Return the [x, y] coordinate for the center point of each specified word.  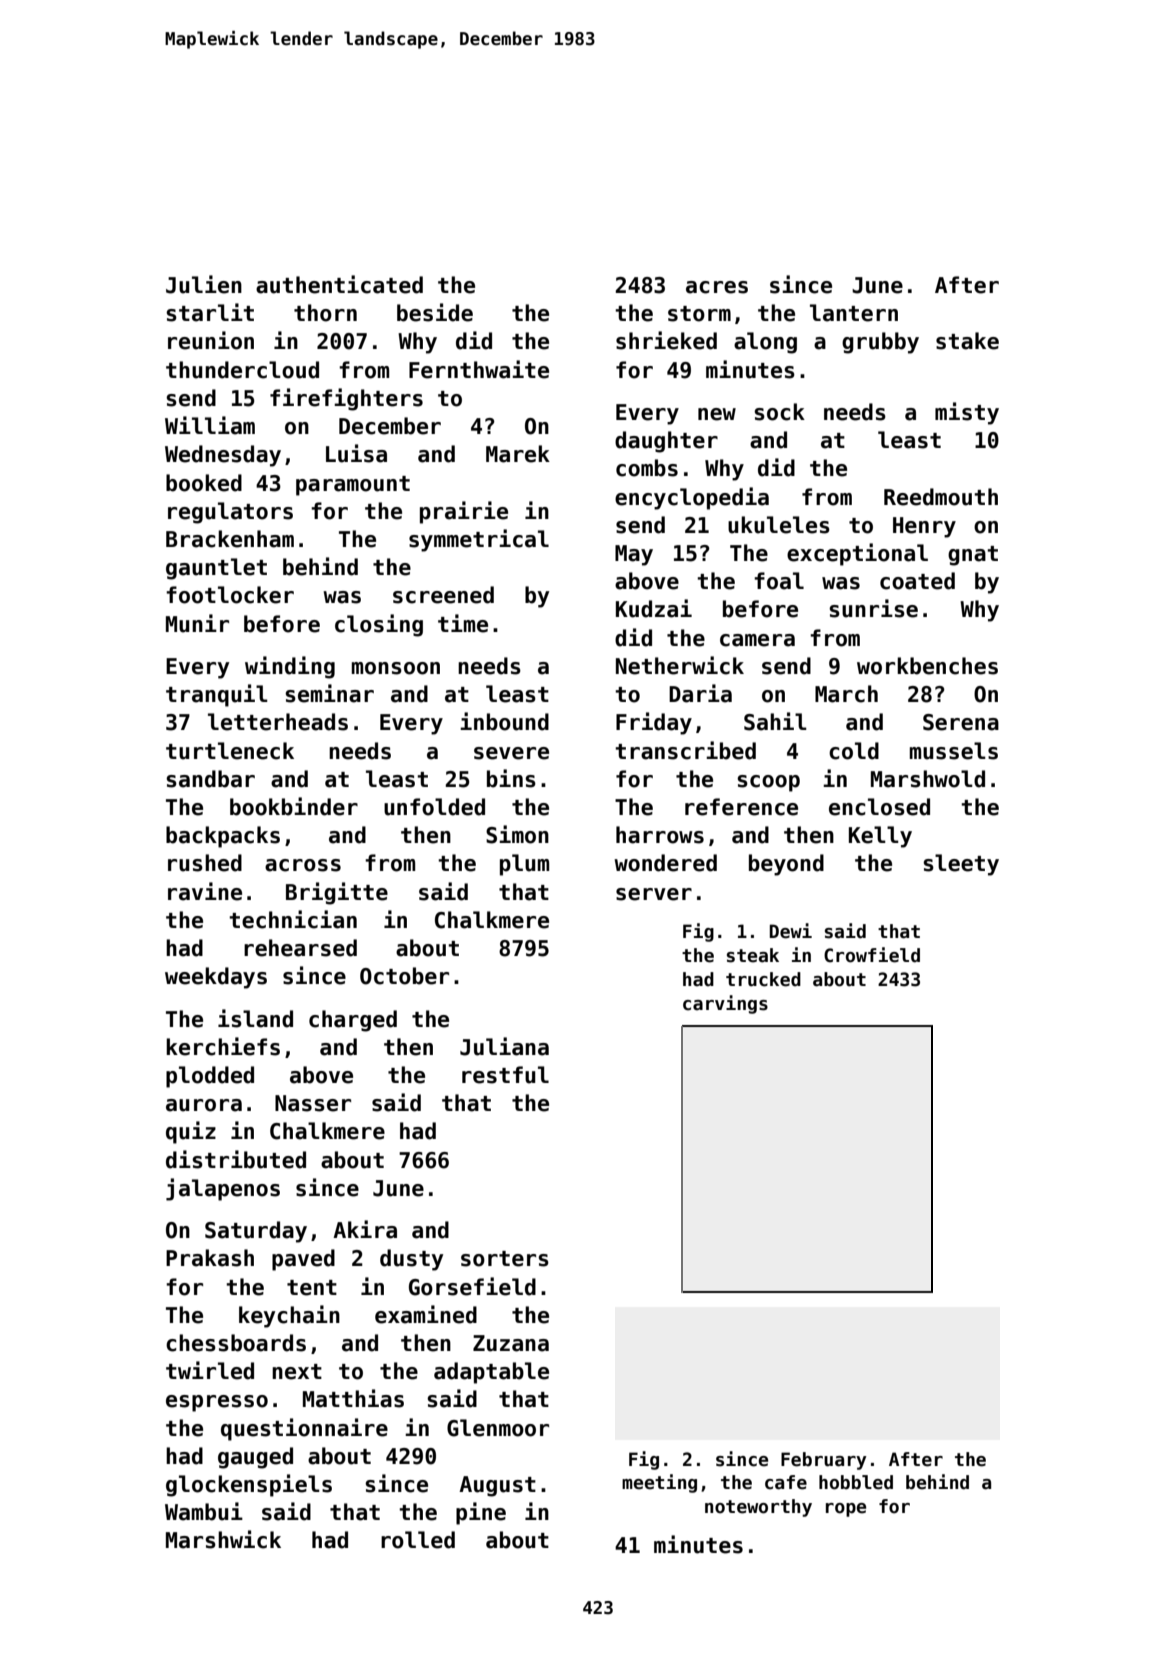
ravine [205, 891]
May [634, 555]
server [654, 894]
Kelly [880, 837]
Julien [204, 284]
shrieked [666, 340]
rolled [418, 1540]
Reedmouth [941, 497]
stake [967, 341]
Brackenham [230, 539]
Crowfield [872, 955]
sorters [505, 1259]
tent [312, 1288]
